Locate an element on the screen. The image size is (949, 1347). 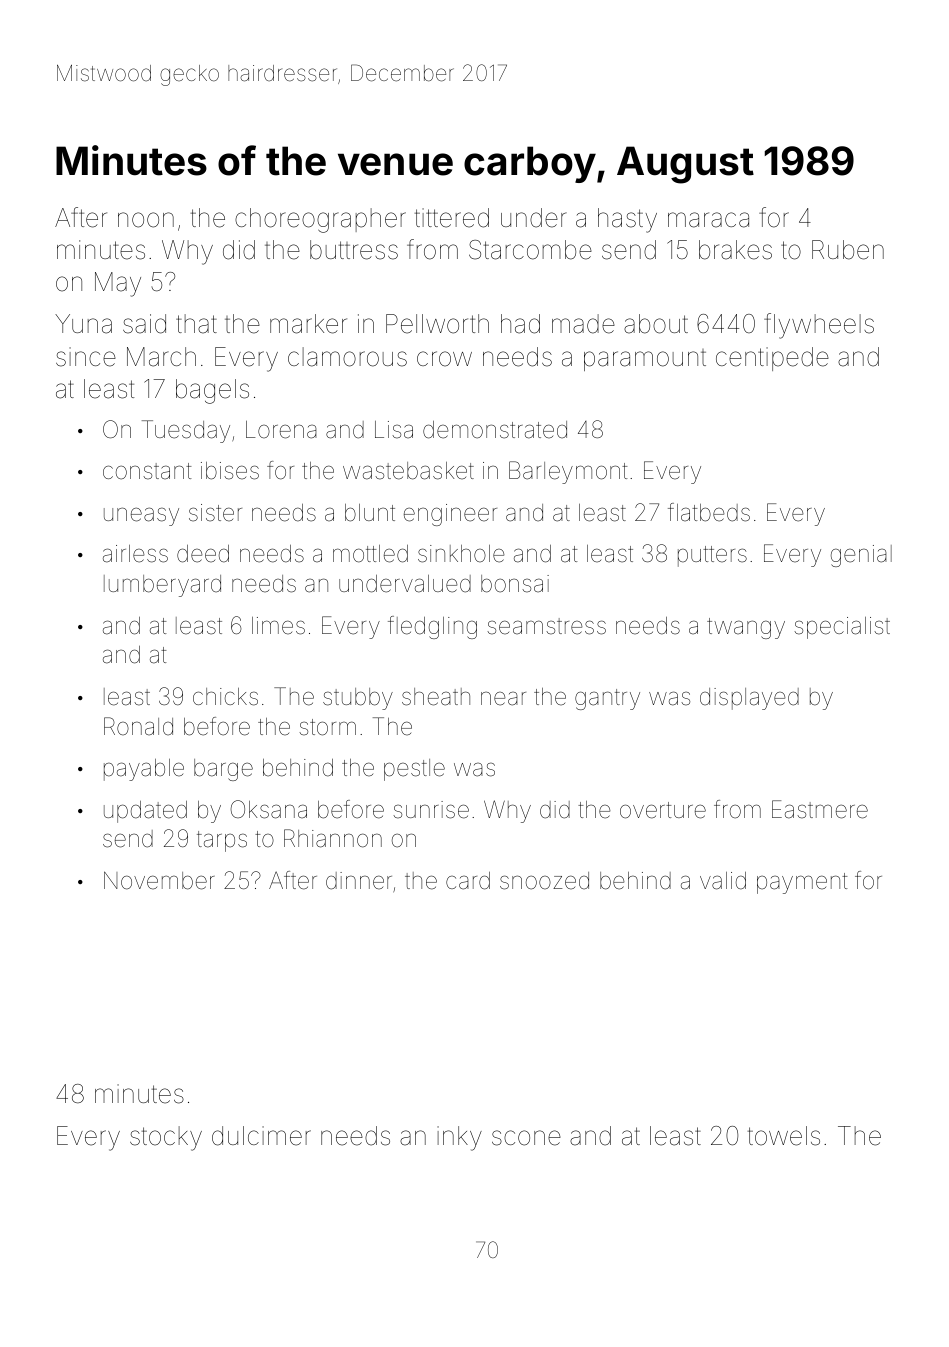
valid is located at coordinates (723, 881).
